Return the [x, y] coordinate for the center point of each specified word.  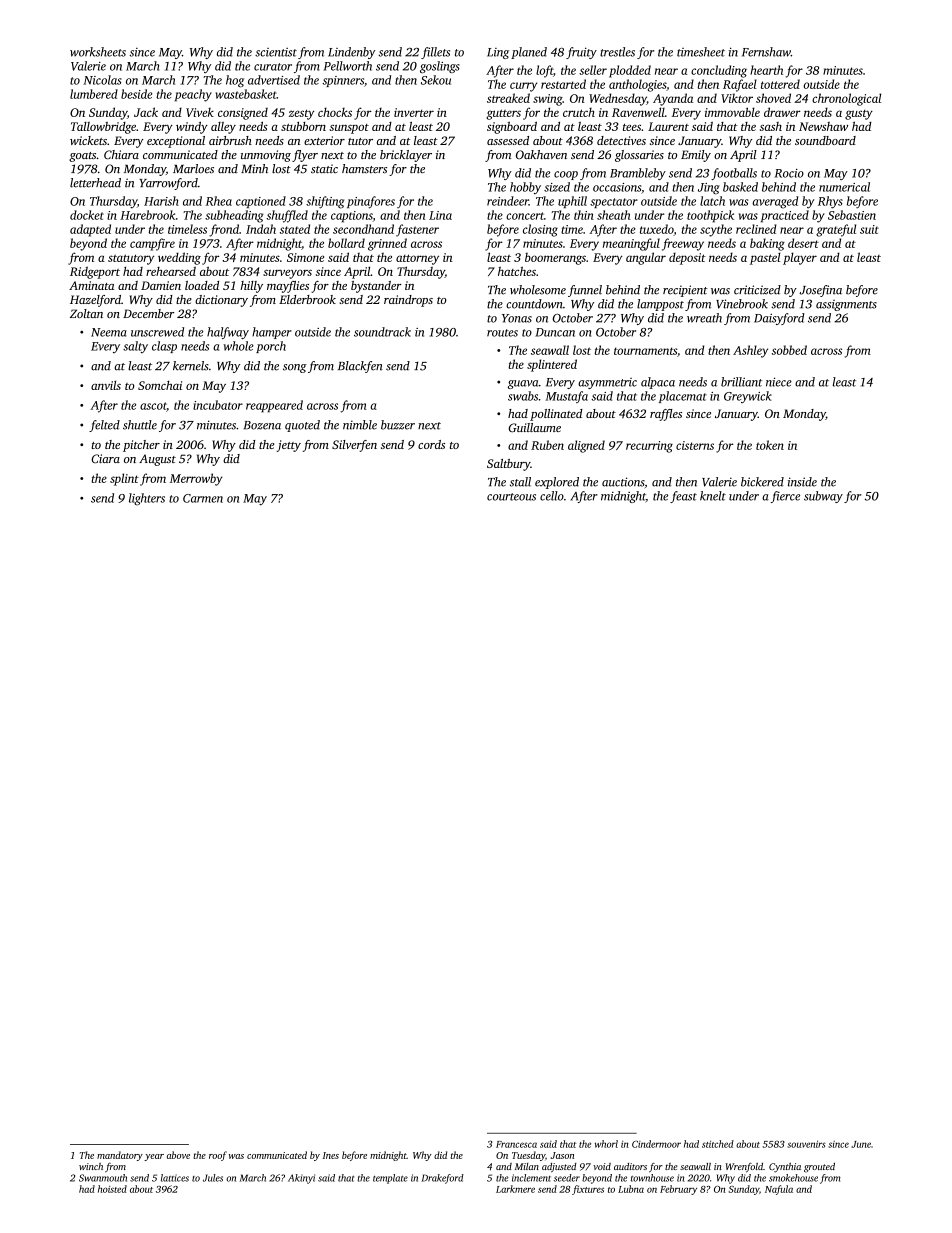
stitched [718, 1144]
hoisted [112, 1189]
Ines [331, 1155]
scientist [276, 52]
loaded [202, 285]
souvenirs [806, 1144]
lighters [147, 499]
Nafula [779, 1190]
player [800, 258]
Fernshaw [766, 52]
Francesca [516, 1144]
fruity [581, 53]
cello [552, 496]
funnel [585, 291]
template [390, 1179]
